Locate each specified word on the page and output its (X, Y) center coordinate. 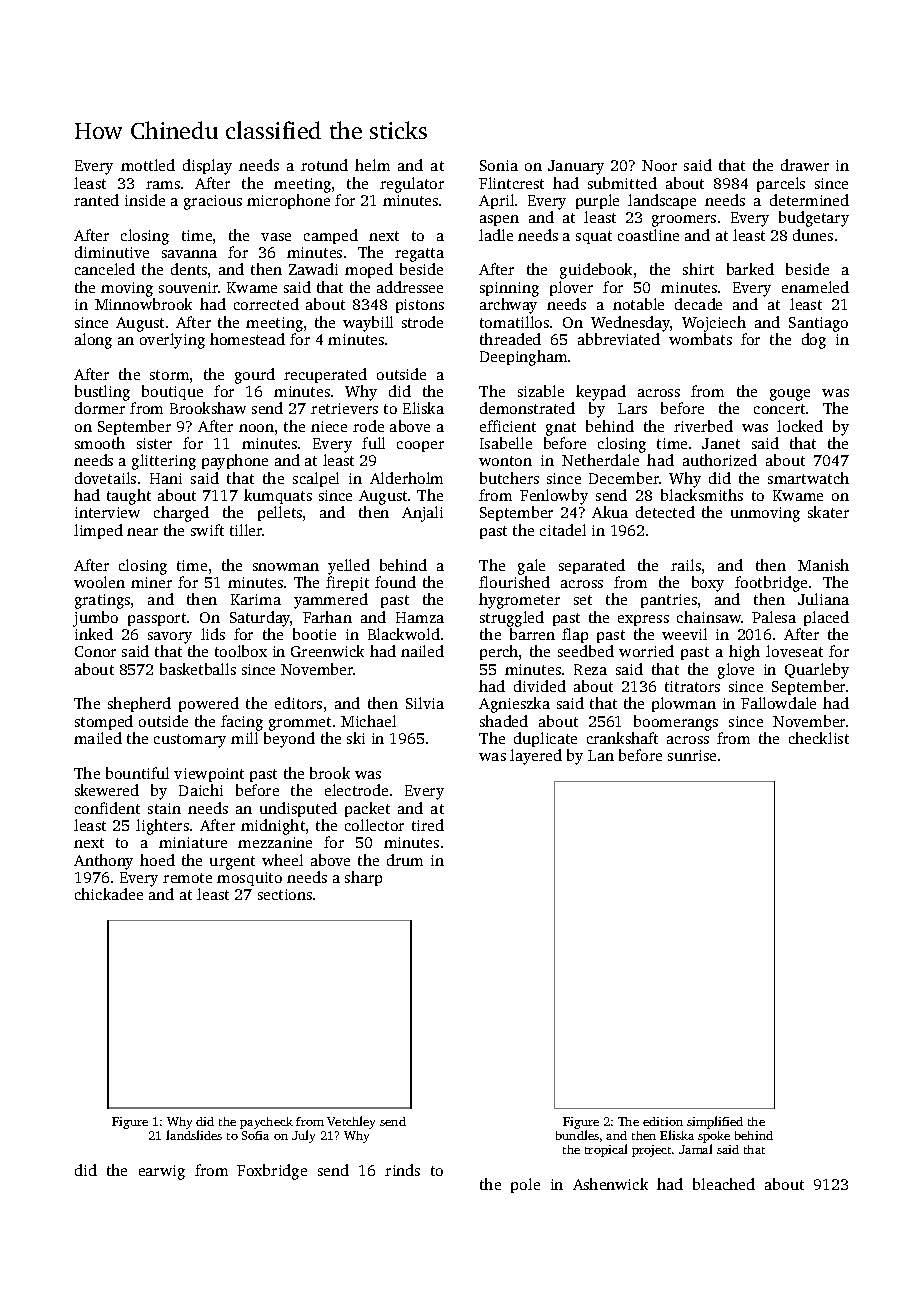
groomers (684, 221)
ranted (96, 200)
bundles (577, 1135)
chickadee (109, 894)
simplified (715, 1122)
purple (597, 201)
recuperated (325, 375)
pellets (280, 513)
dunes (813, 235)
